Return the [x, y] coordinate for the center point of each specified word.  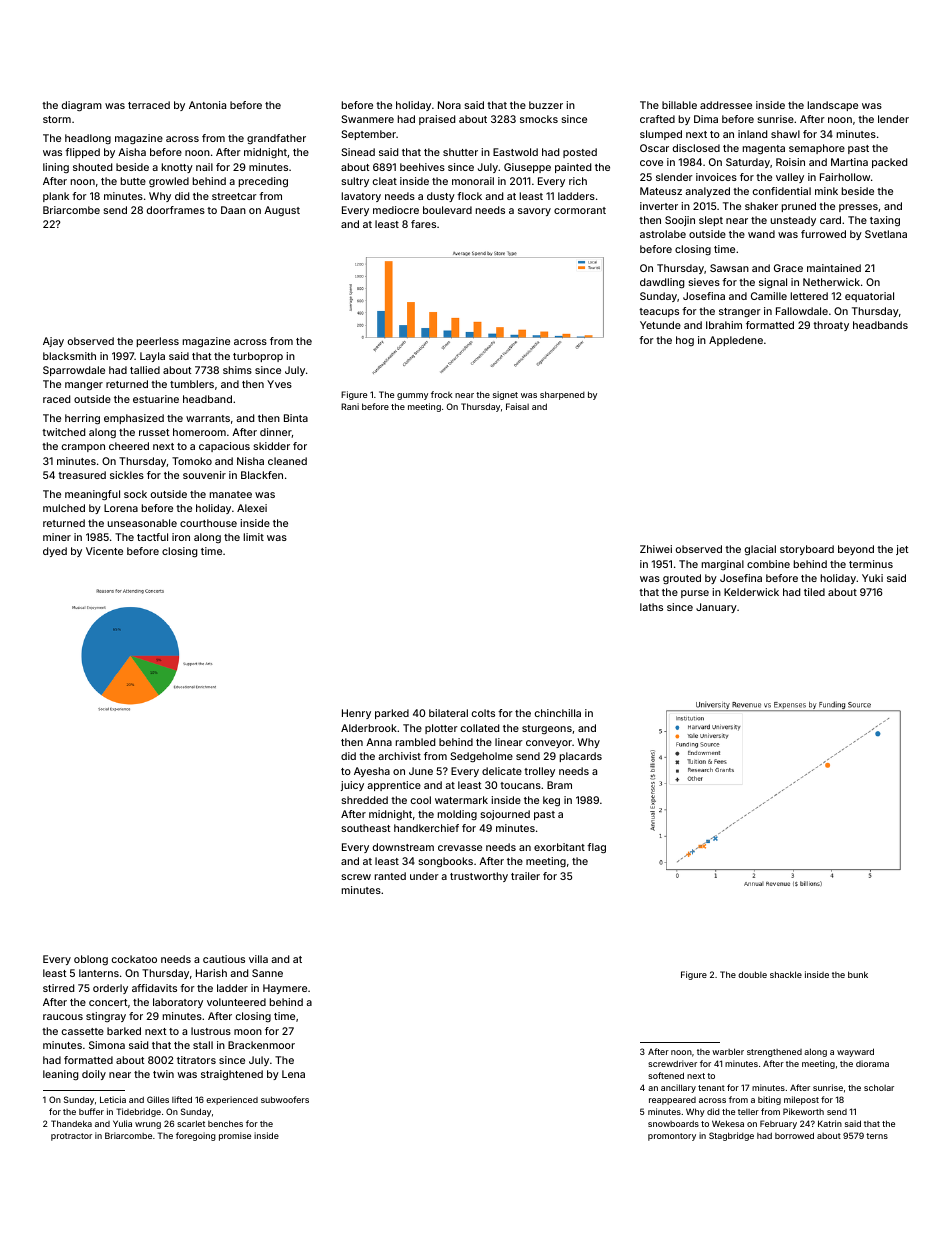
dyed [55, 552]
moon [248, 1032]
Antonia [207, 105]
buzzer [546, 105]
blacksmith [69, 356]
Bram [559, 785]
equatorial [869, 297]
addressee [726, 105]
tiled [814, 592]
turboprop [258, 357]
